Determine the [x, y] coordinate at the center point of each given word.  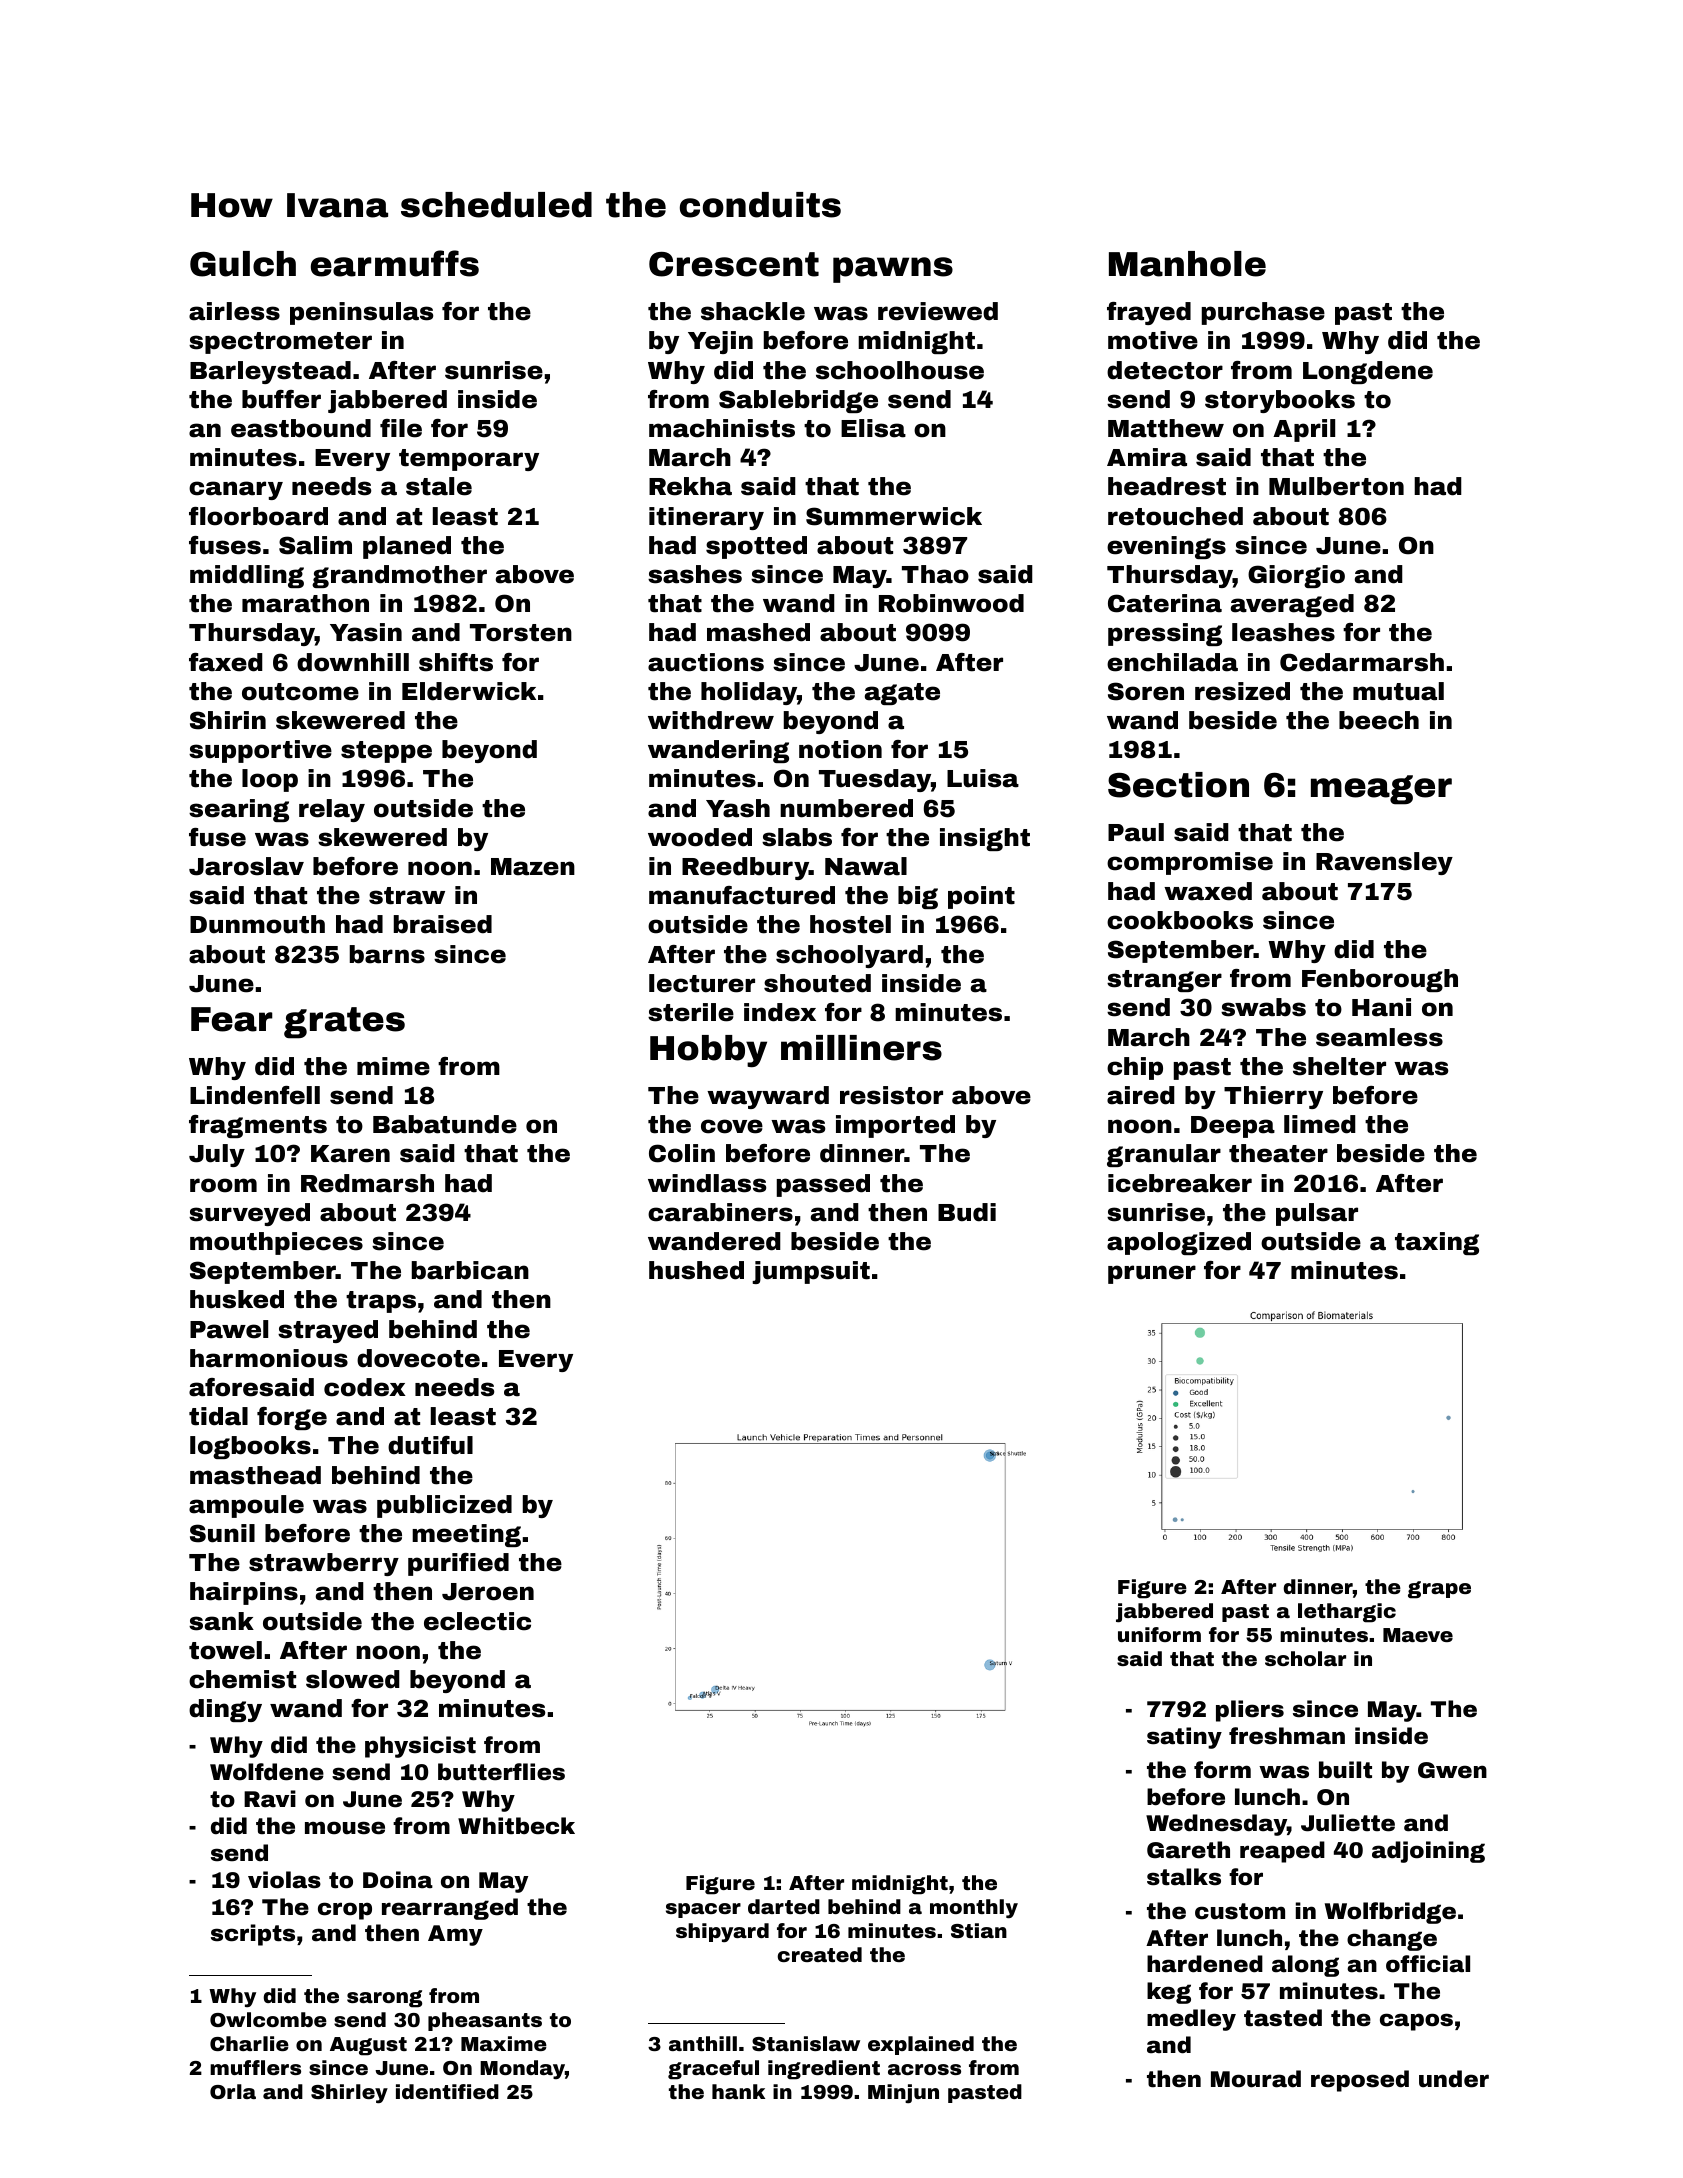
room [223, 1185]
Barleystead [270, 372]
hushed [696, 1270]
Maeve [1418, 1635]
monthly [974, 1908]
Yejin [720, 342]
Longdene [1368, 372]
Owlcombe [268, 2019]
